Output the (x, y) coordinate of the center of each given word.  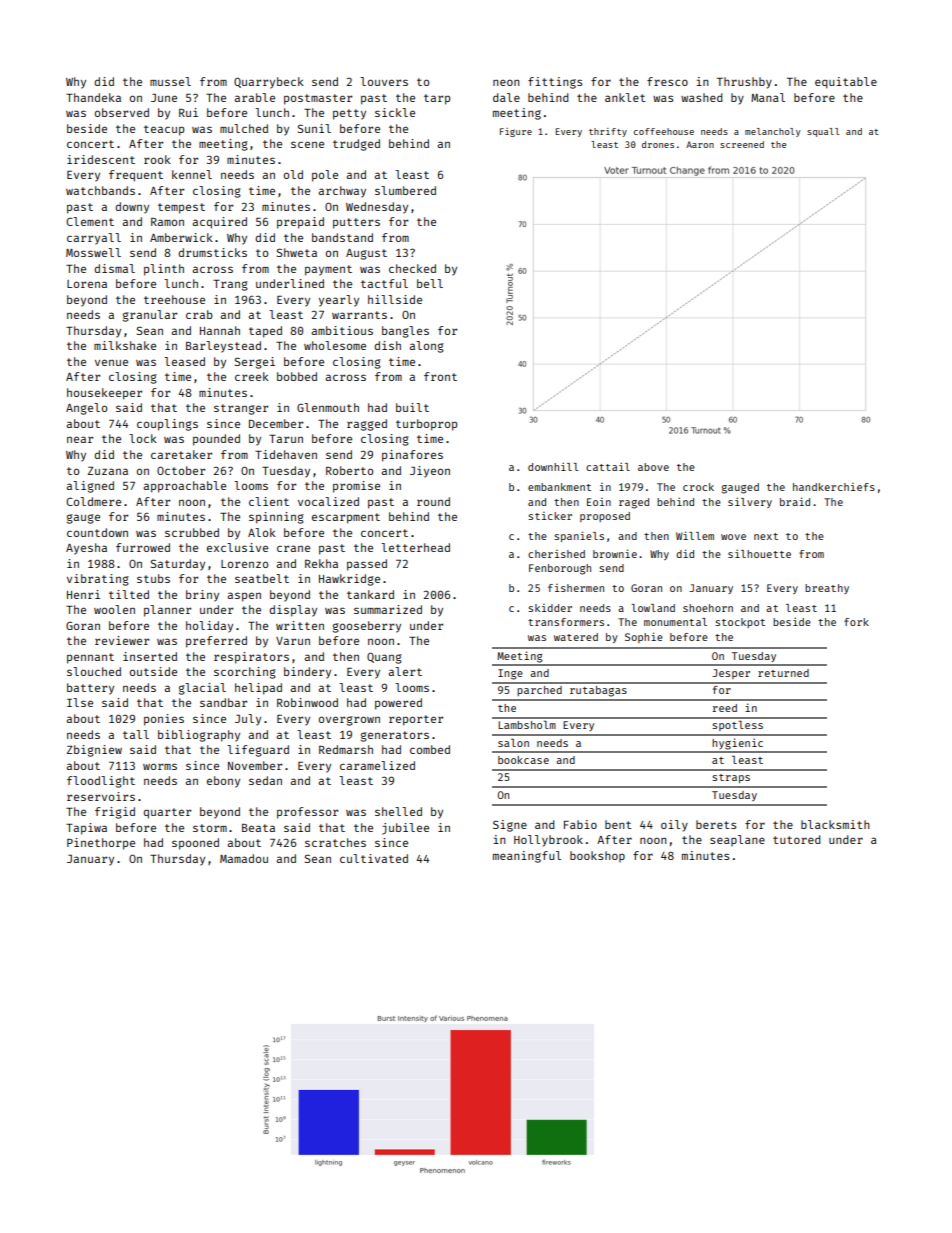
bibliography (199, 736)
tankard (370, 594)
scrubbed (192, 532)
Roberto (349, 470)
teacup (164, 130)
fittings (555, 83)
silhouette (759, 553)
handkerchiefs (834, 487)
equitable (846, 83)
